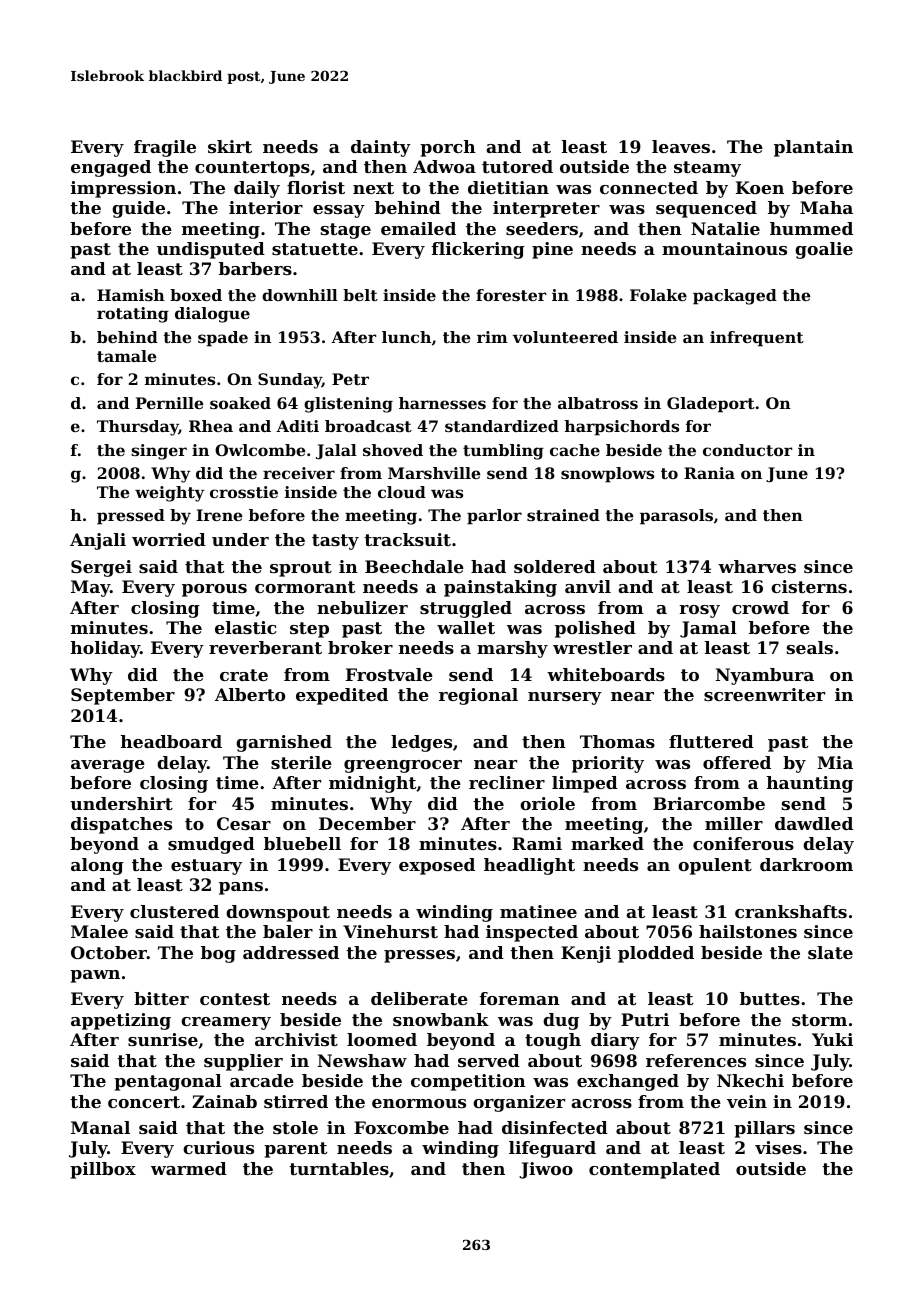  Describe the element at coordinates (165, 148) in the page. I see `fragile` at that location.
